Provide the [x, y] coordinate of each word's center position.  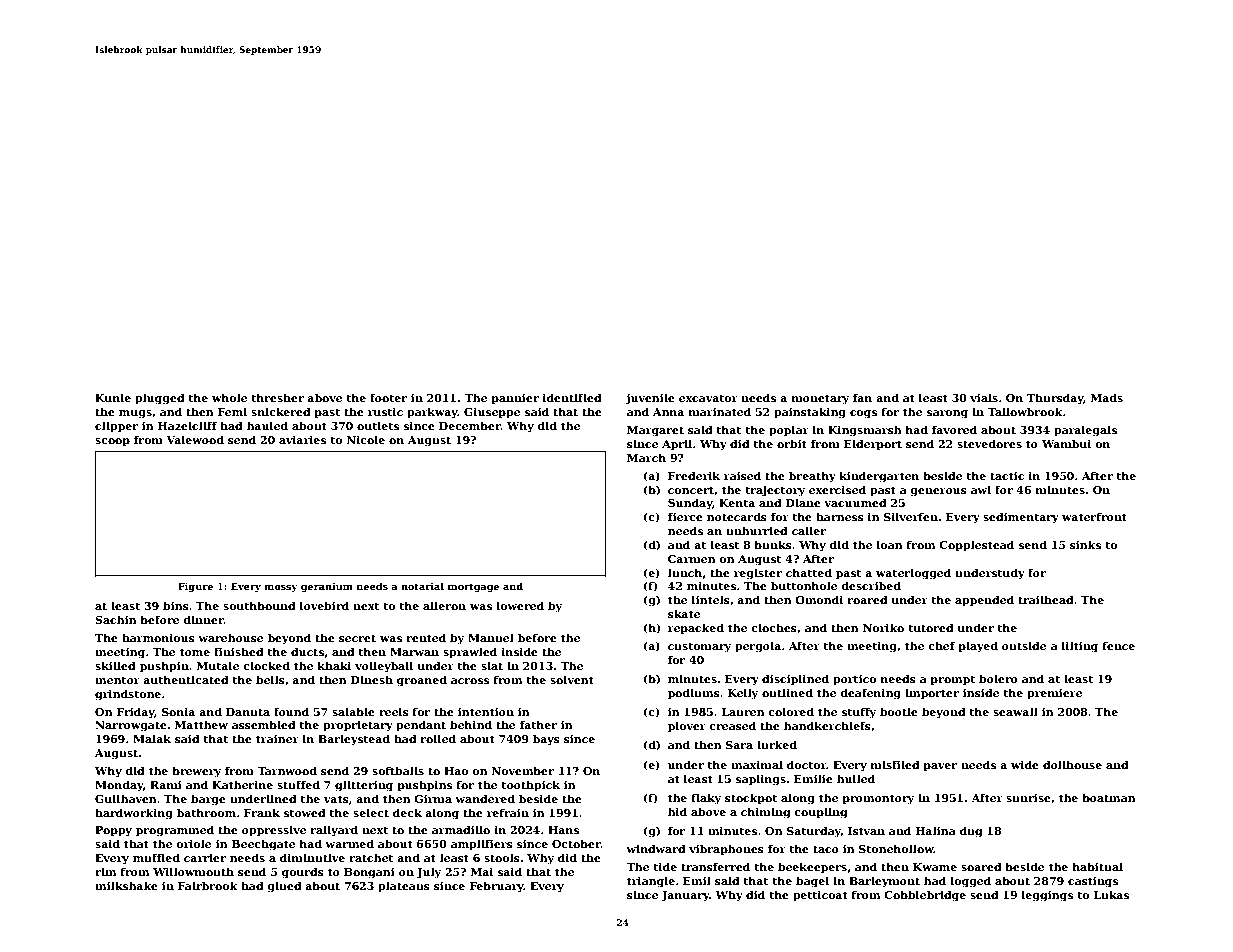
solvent [572, 679]
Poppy [113, 831]
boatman [1109, 797]
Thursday [1055, 399]
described [871, 585]
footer [389, 397]
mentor [117, 680]
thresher [277, 397]
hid [677, 811]
